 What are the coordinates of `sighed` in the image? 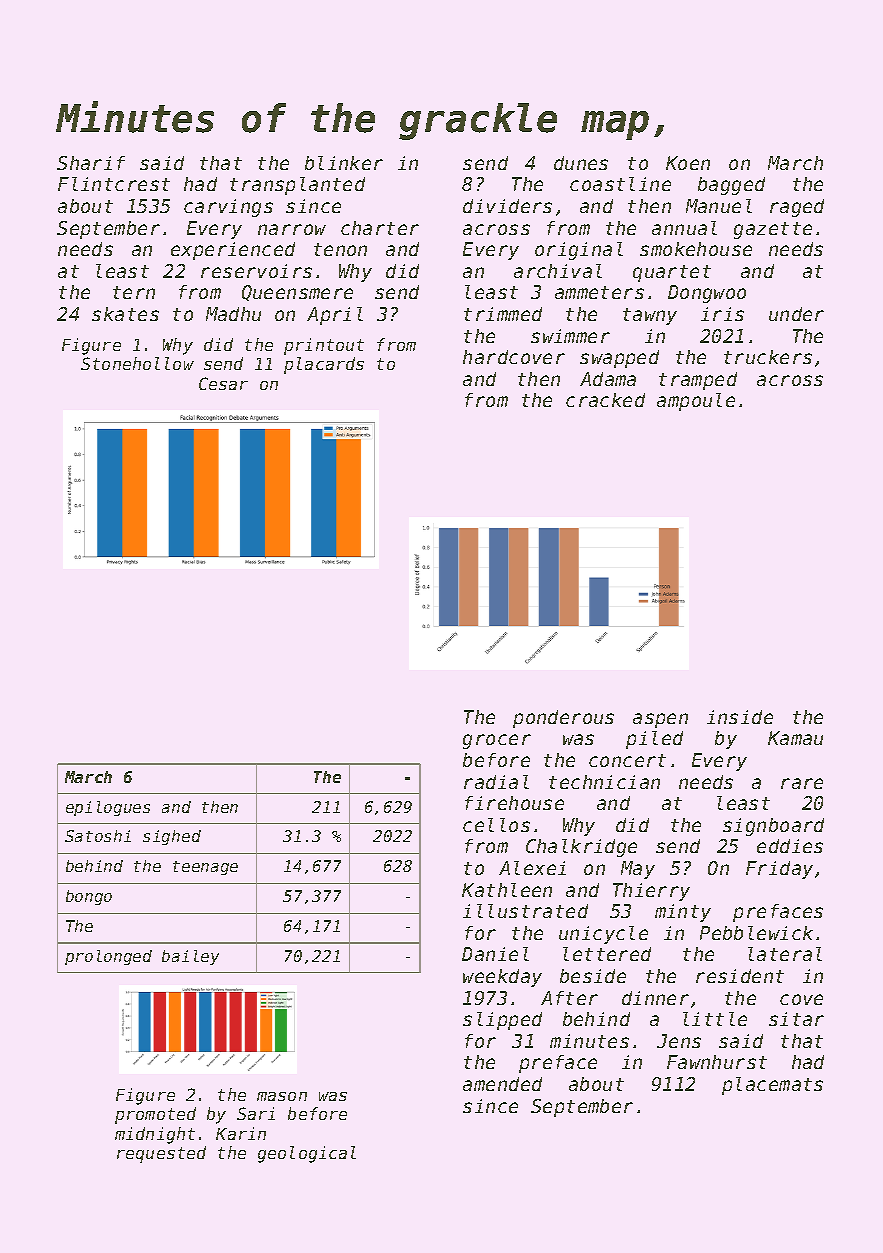 It's located at (172, 837).
